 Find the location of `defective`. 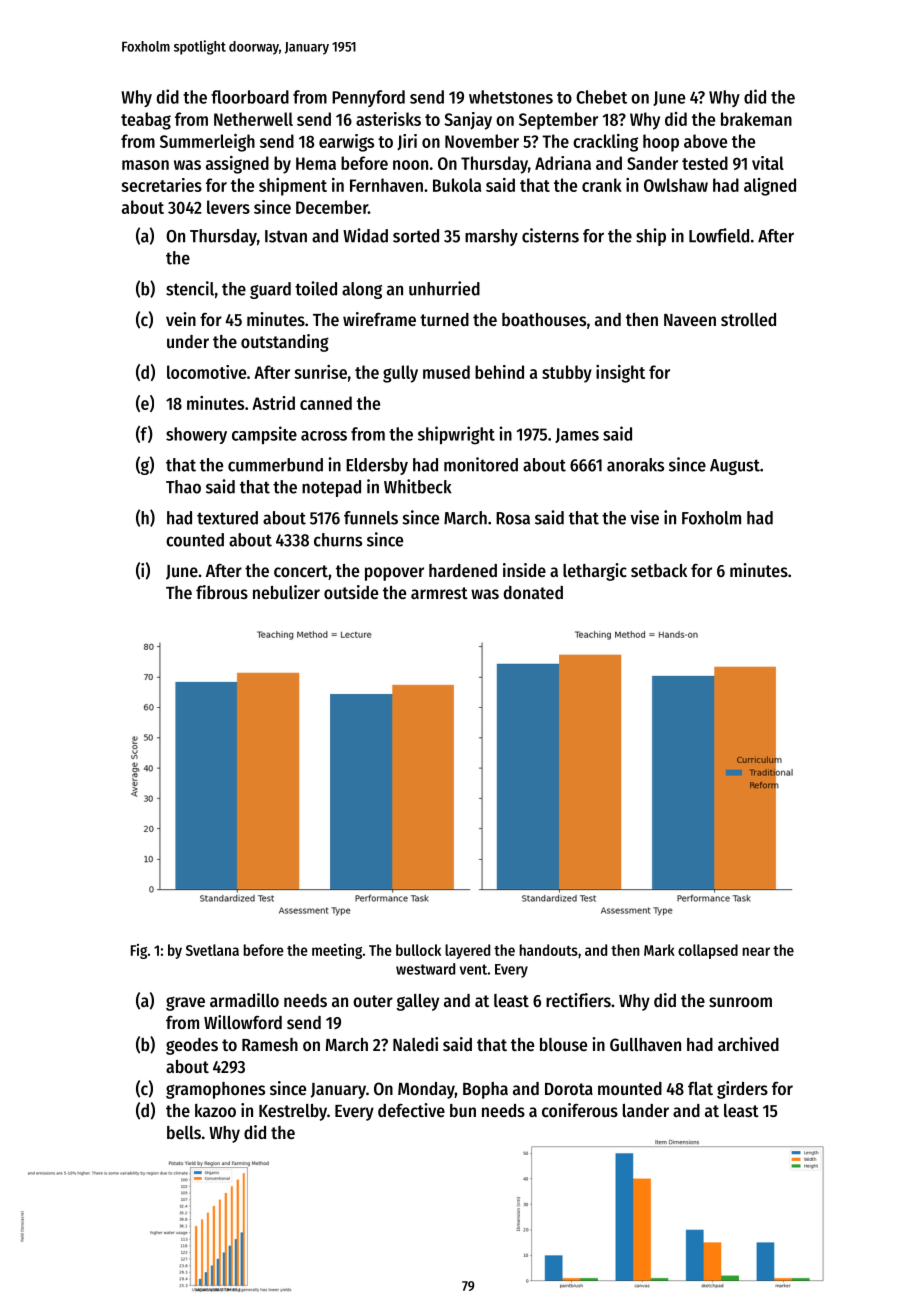

defective is located at coordinates (411, 1110).
